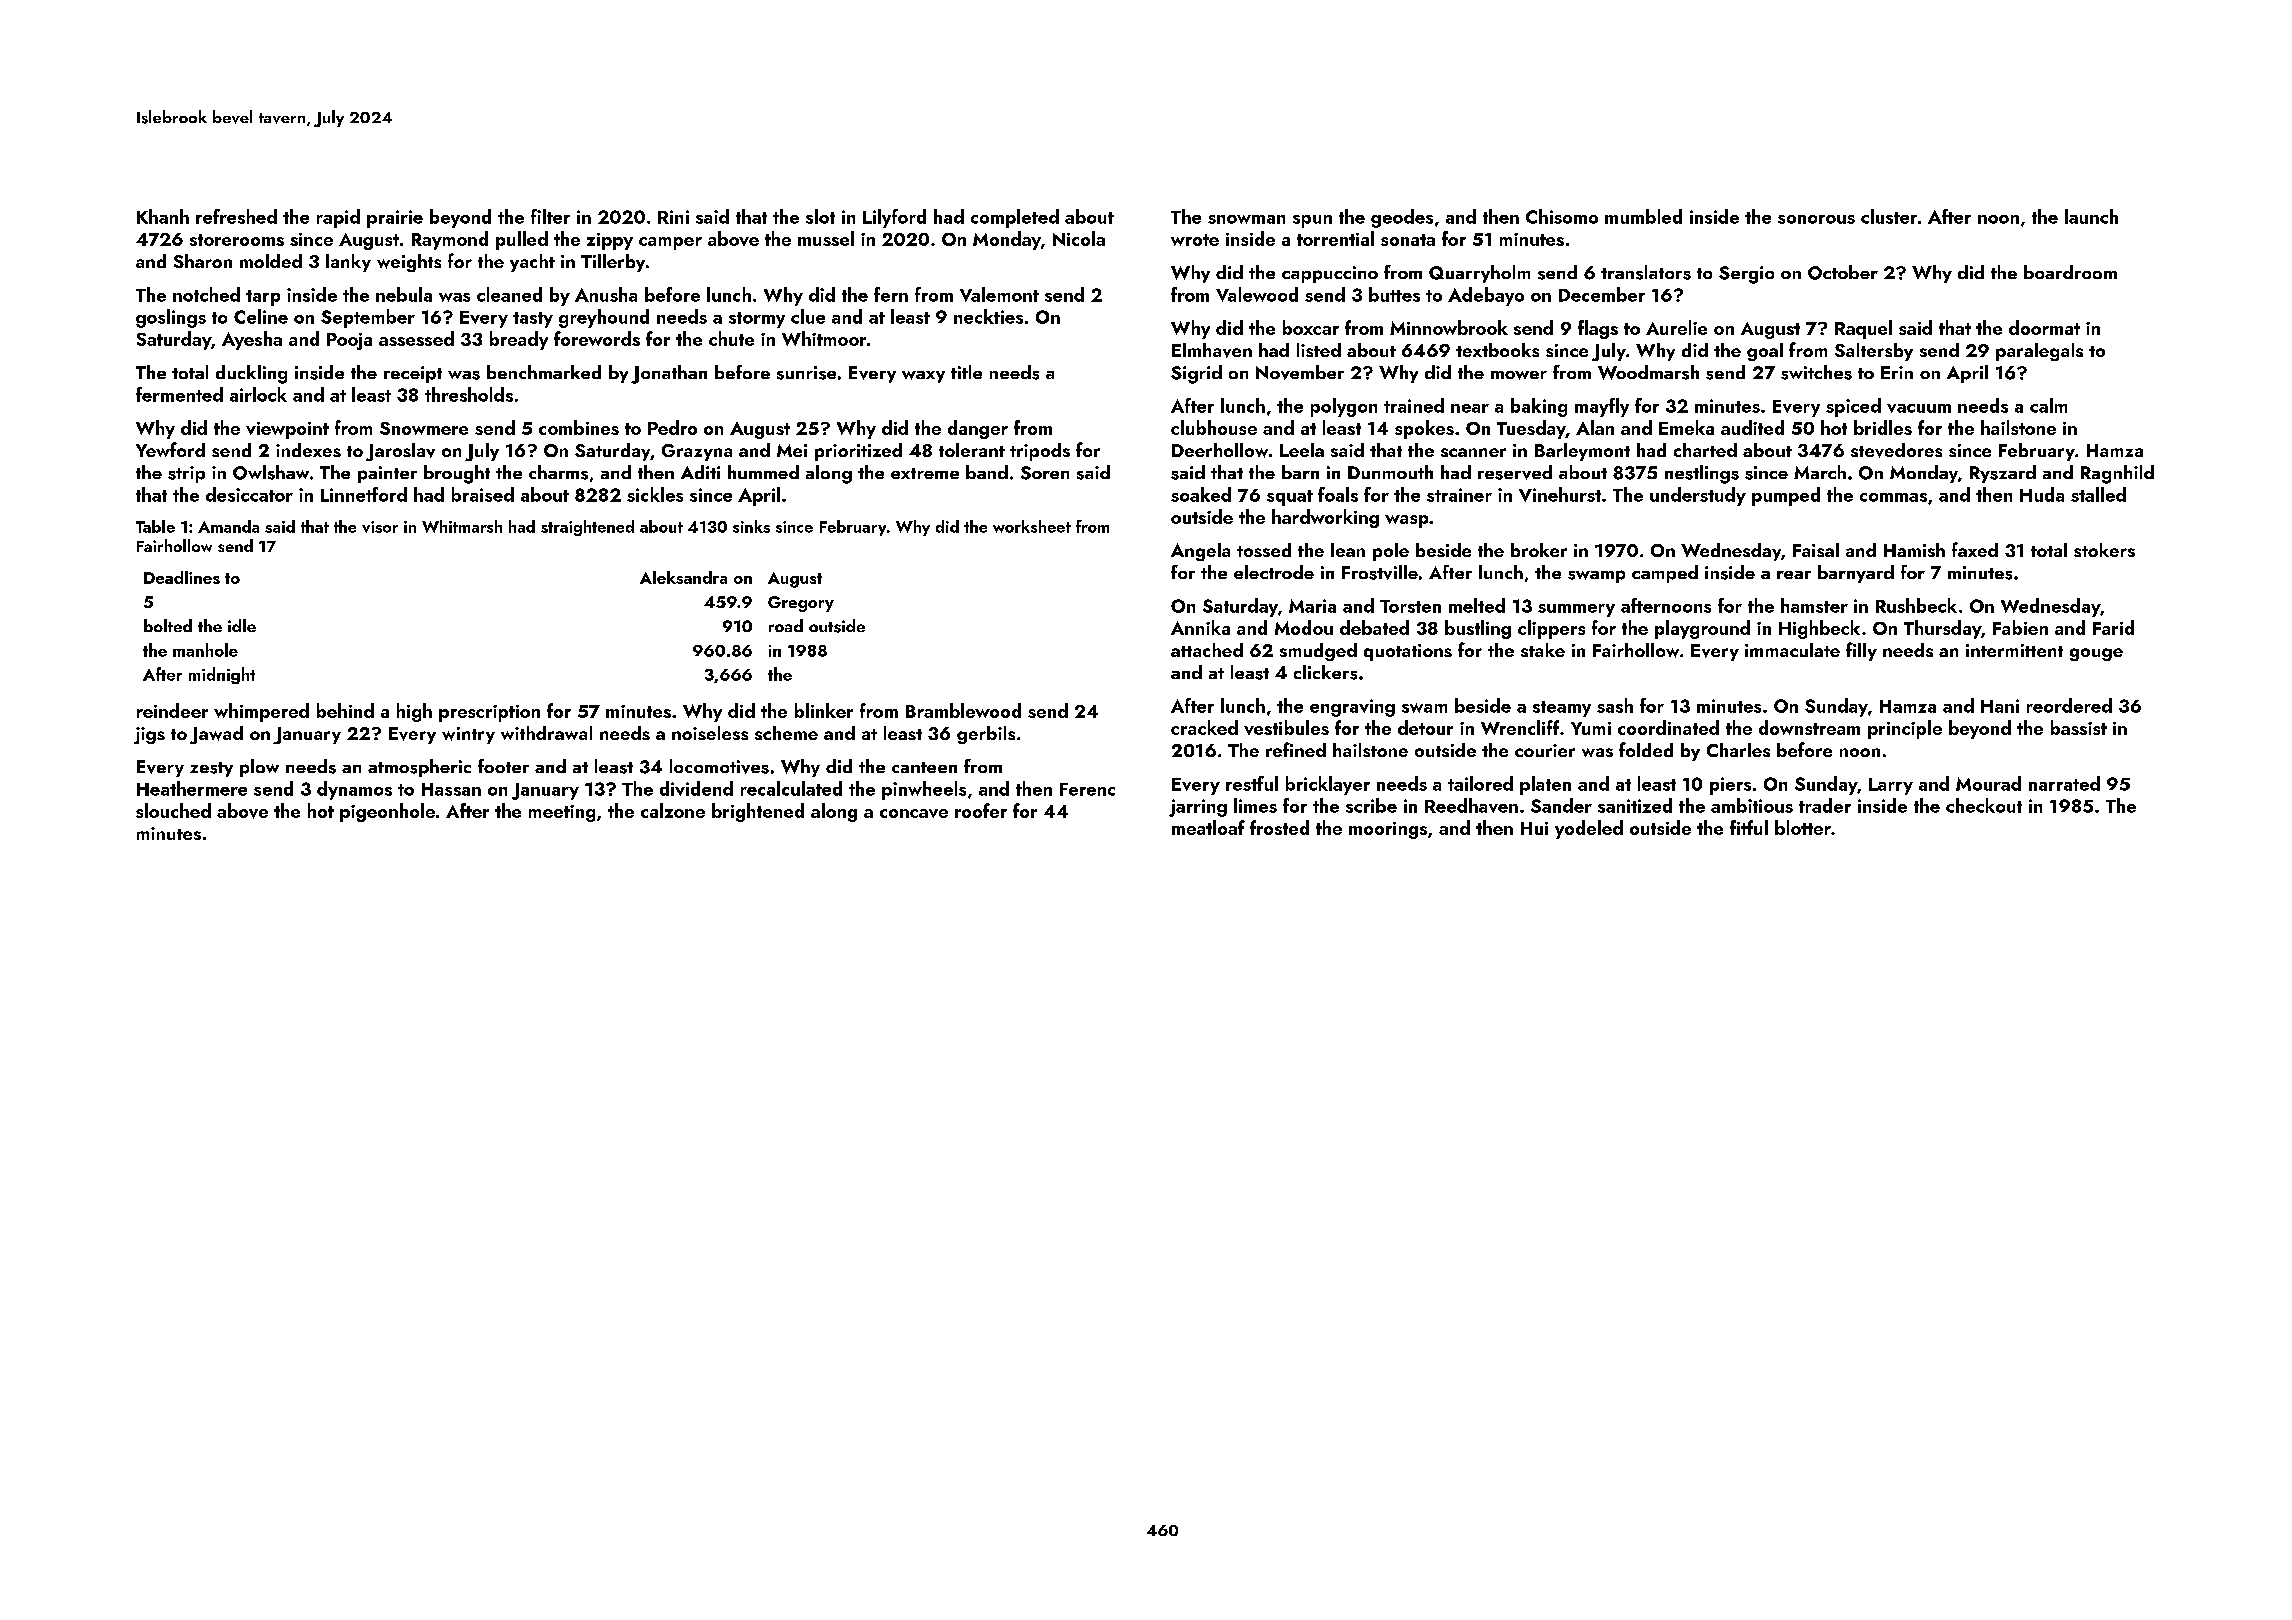 The width and height of the screenshot is (2292, 1620). I want to click on wrote, so click(1195, 240).
